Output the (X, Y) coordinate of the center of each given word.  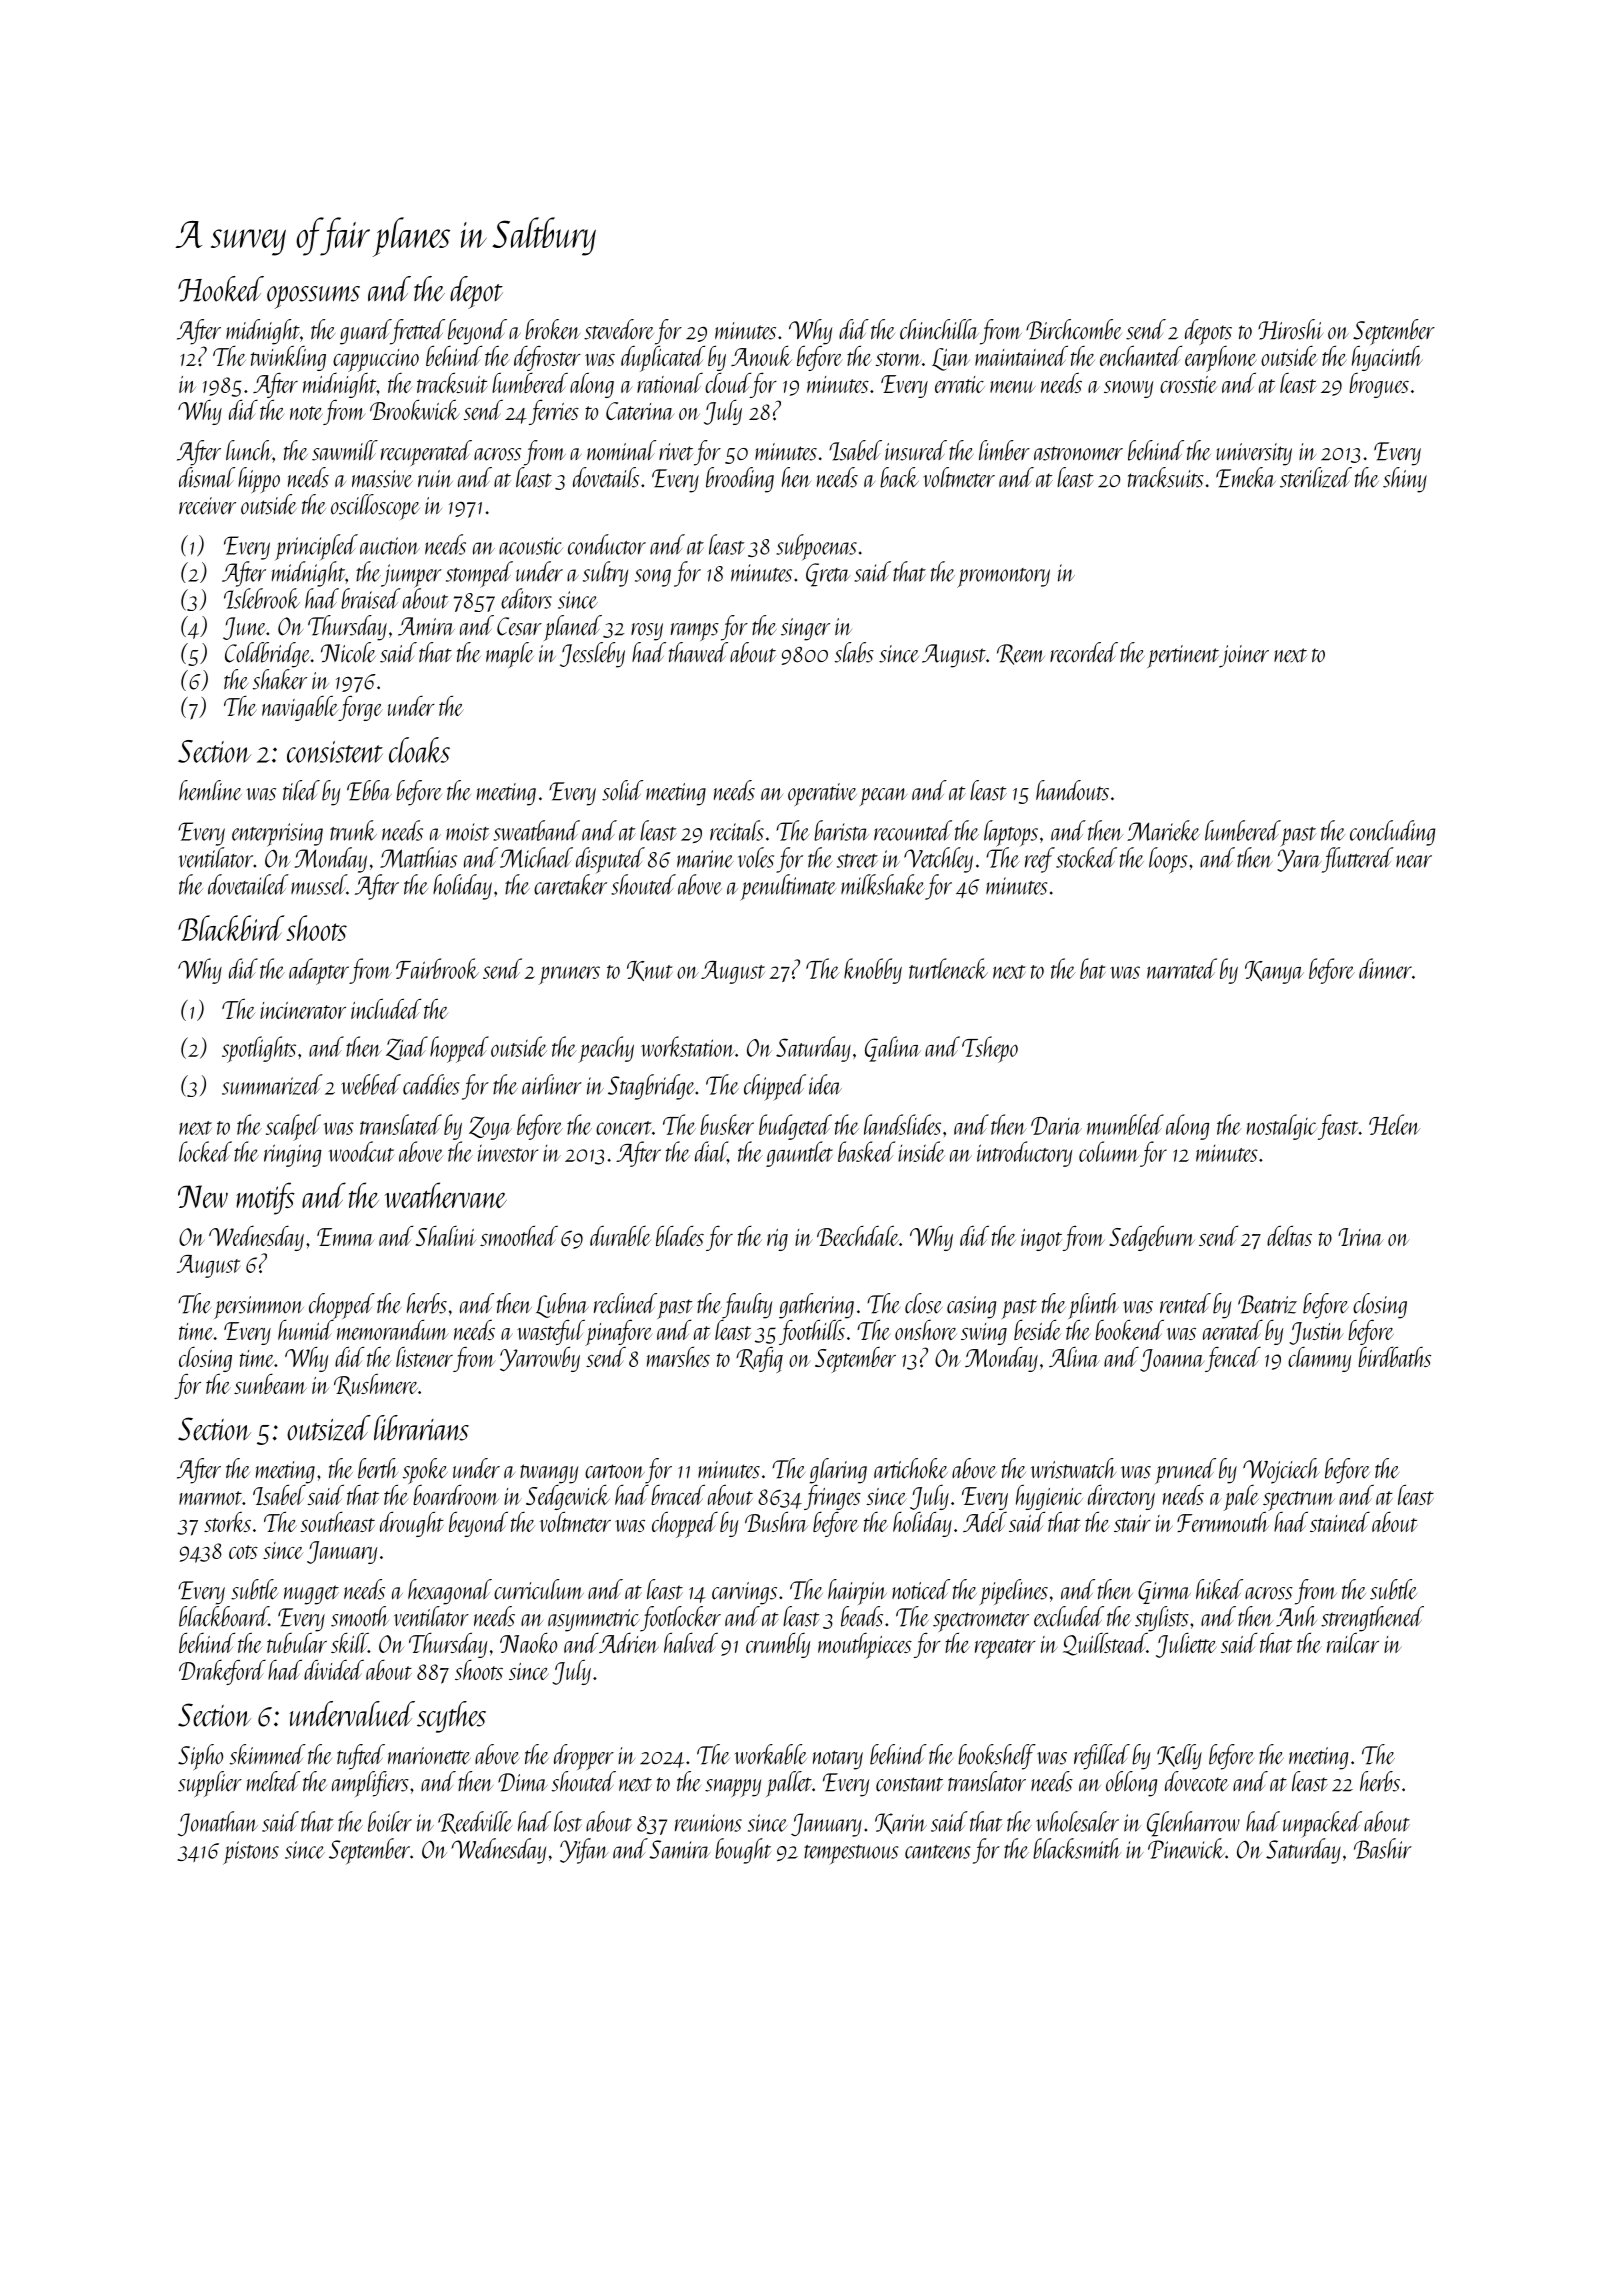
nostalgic (1282, 1127)
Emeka (1246, 477)
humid (306, 1330)
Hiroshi (1290, 329)
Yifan (584, 1851)
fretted (418, 332)
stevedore (619, 329)
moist (468, 832)
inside (921, 1151)
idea (825, 1084)
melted (273, 1781)
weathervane (445, 1195)
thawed (698, 652)
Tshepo (990, 1049)
